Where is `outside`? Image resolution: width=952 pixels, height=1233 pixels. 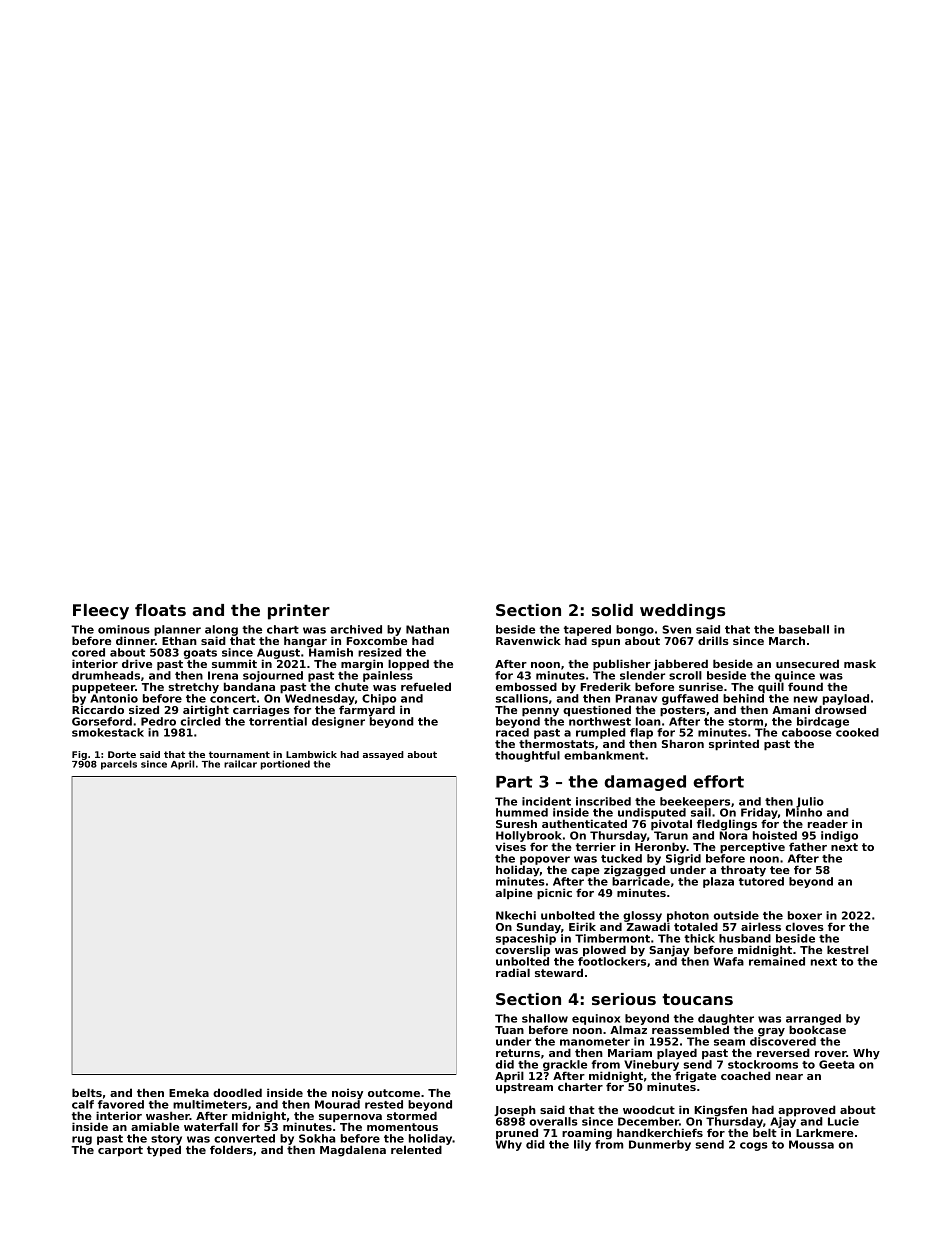
outside is located at coordinates (736, 915).
